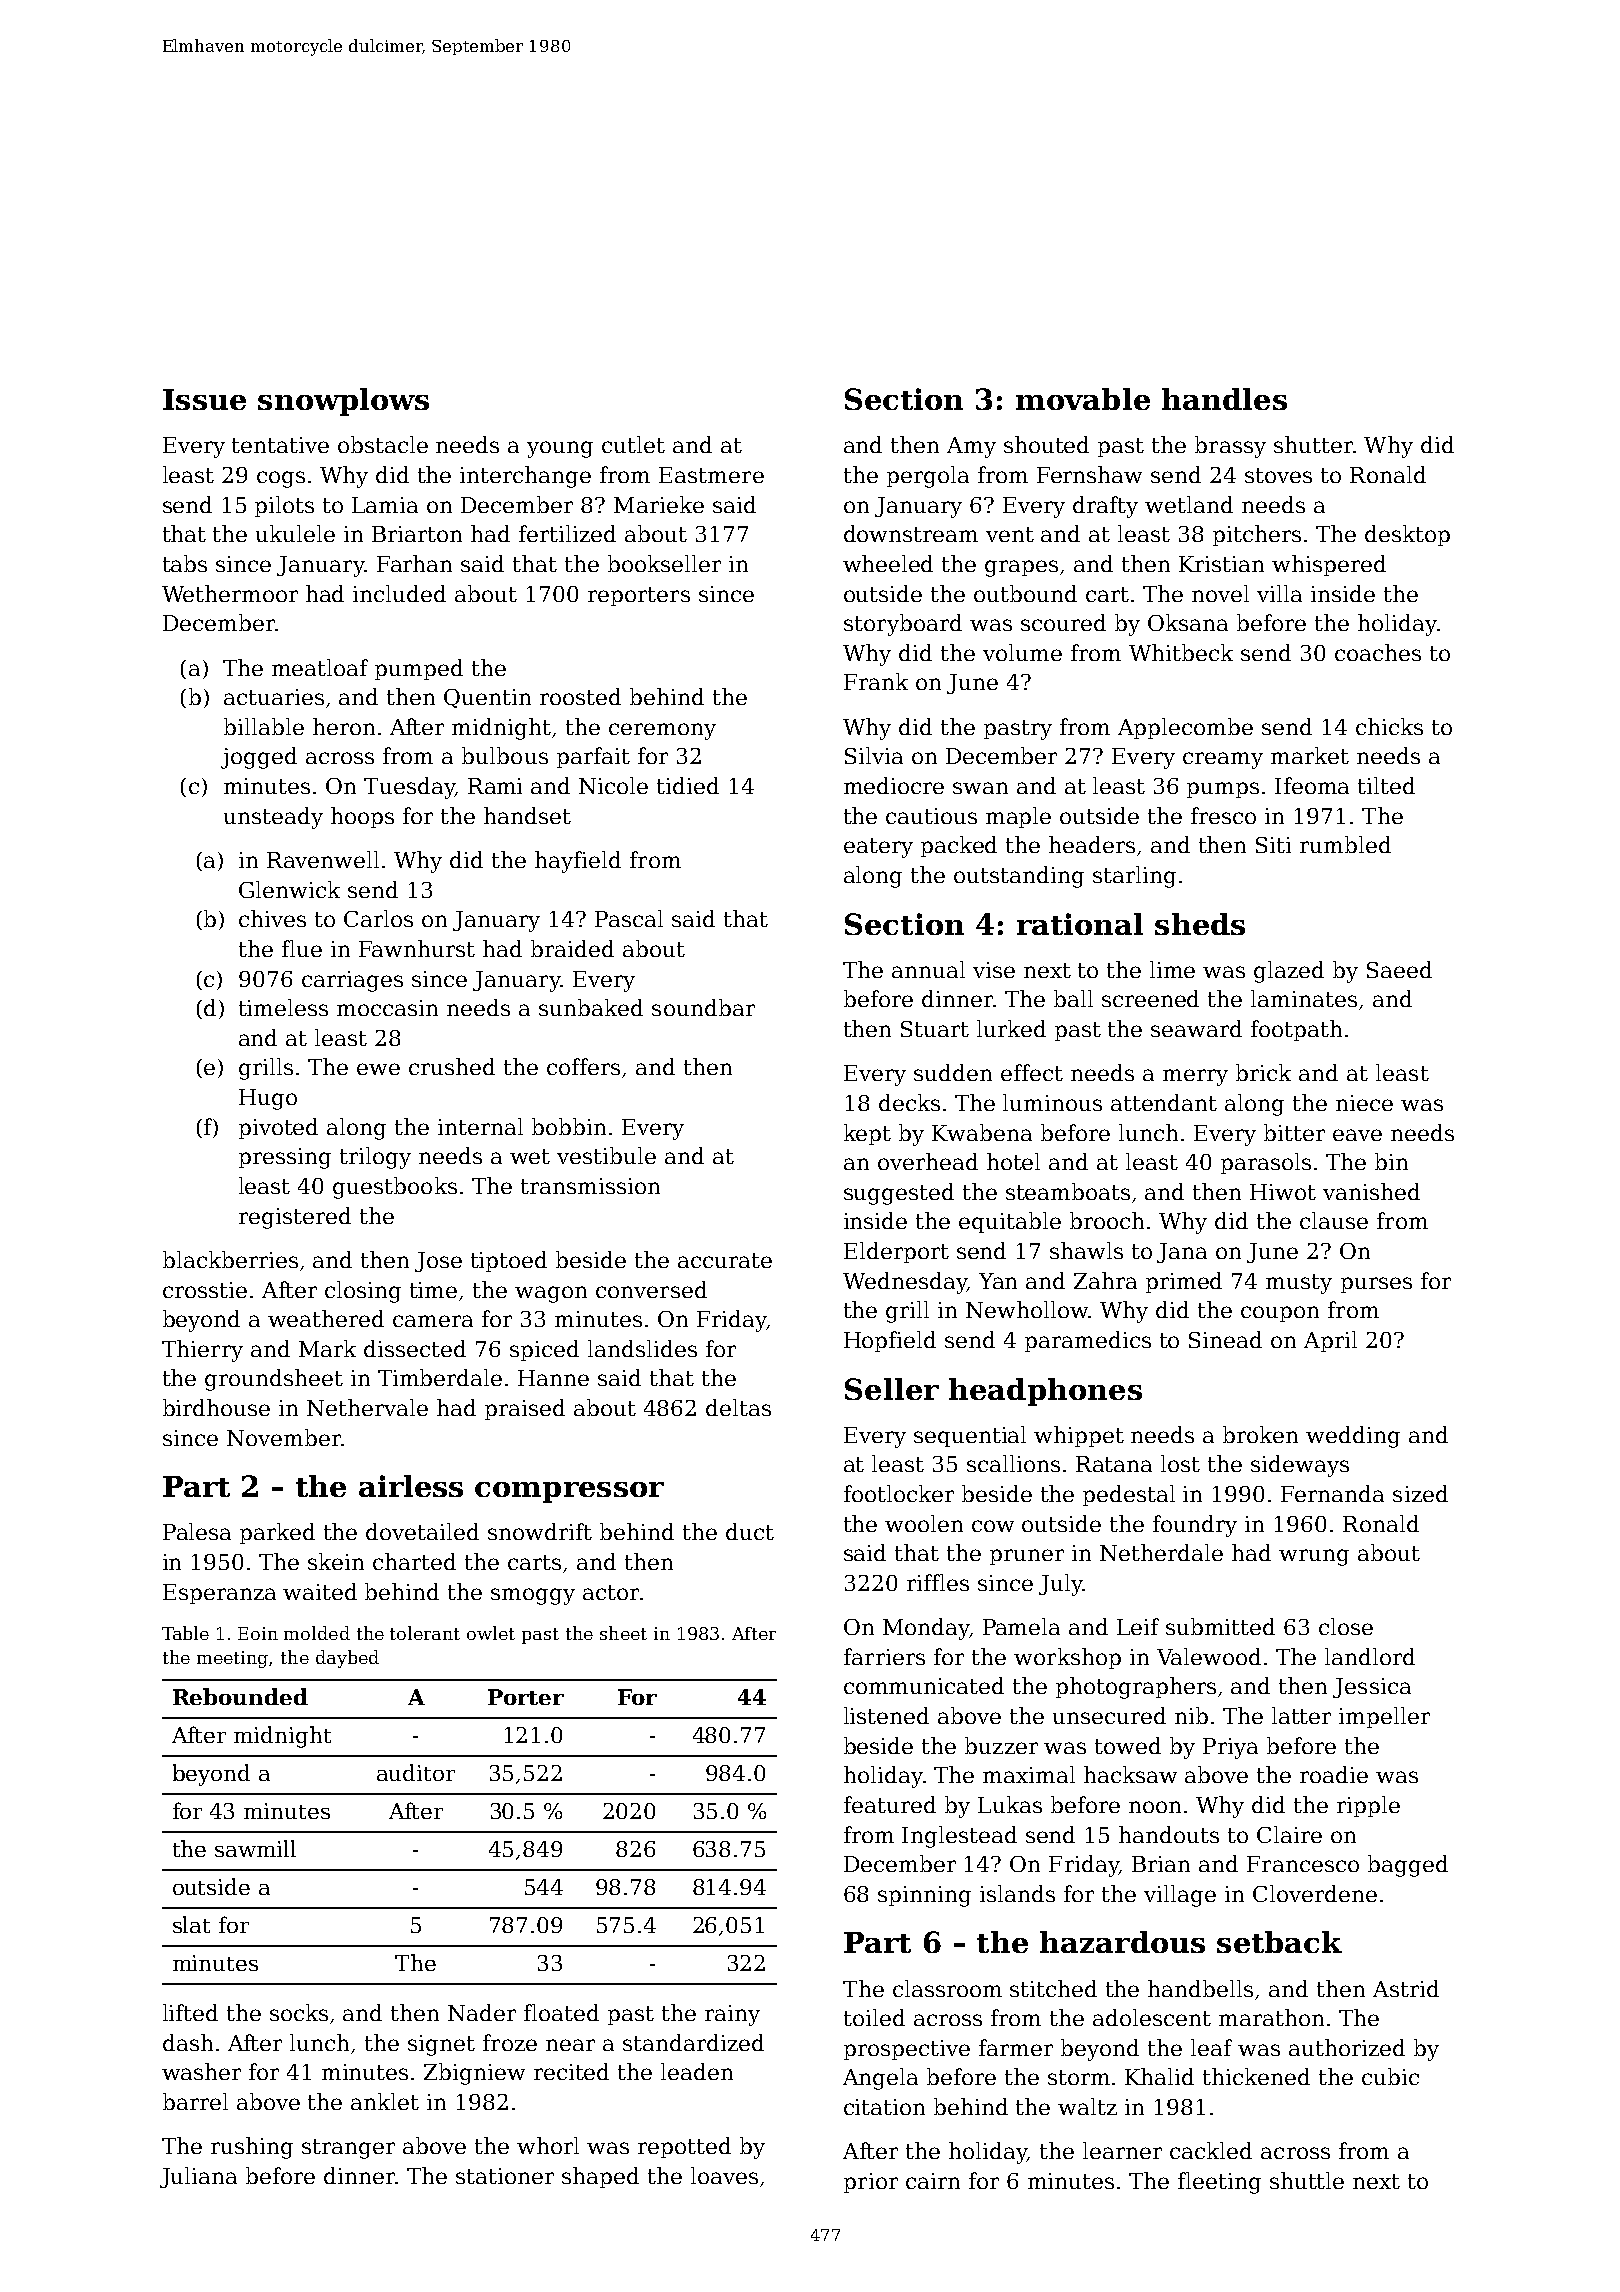 This image has height=2292, width=1620. What do you see at coordinates (1420, 1493) in the image?
I see `sized` at bounding box center [1420, 1493].
